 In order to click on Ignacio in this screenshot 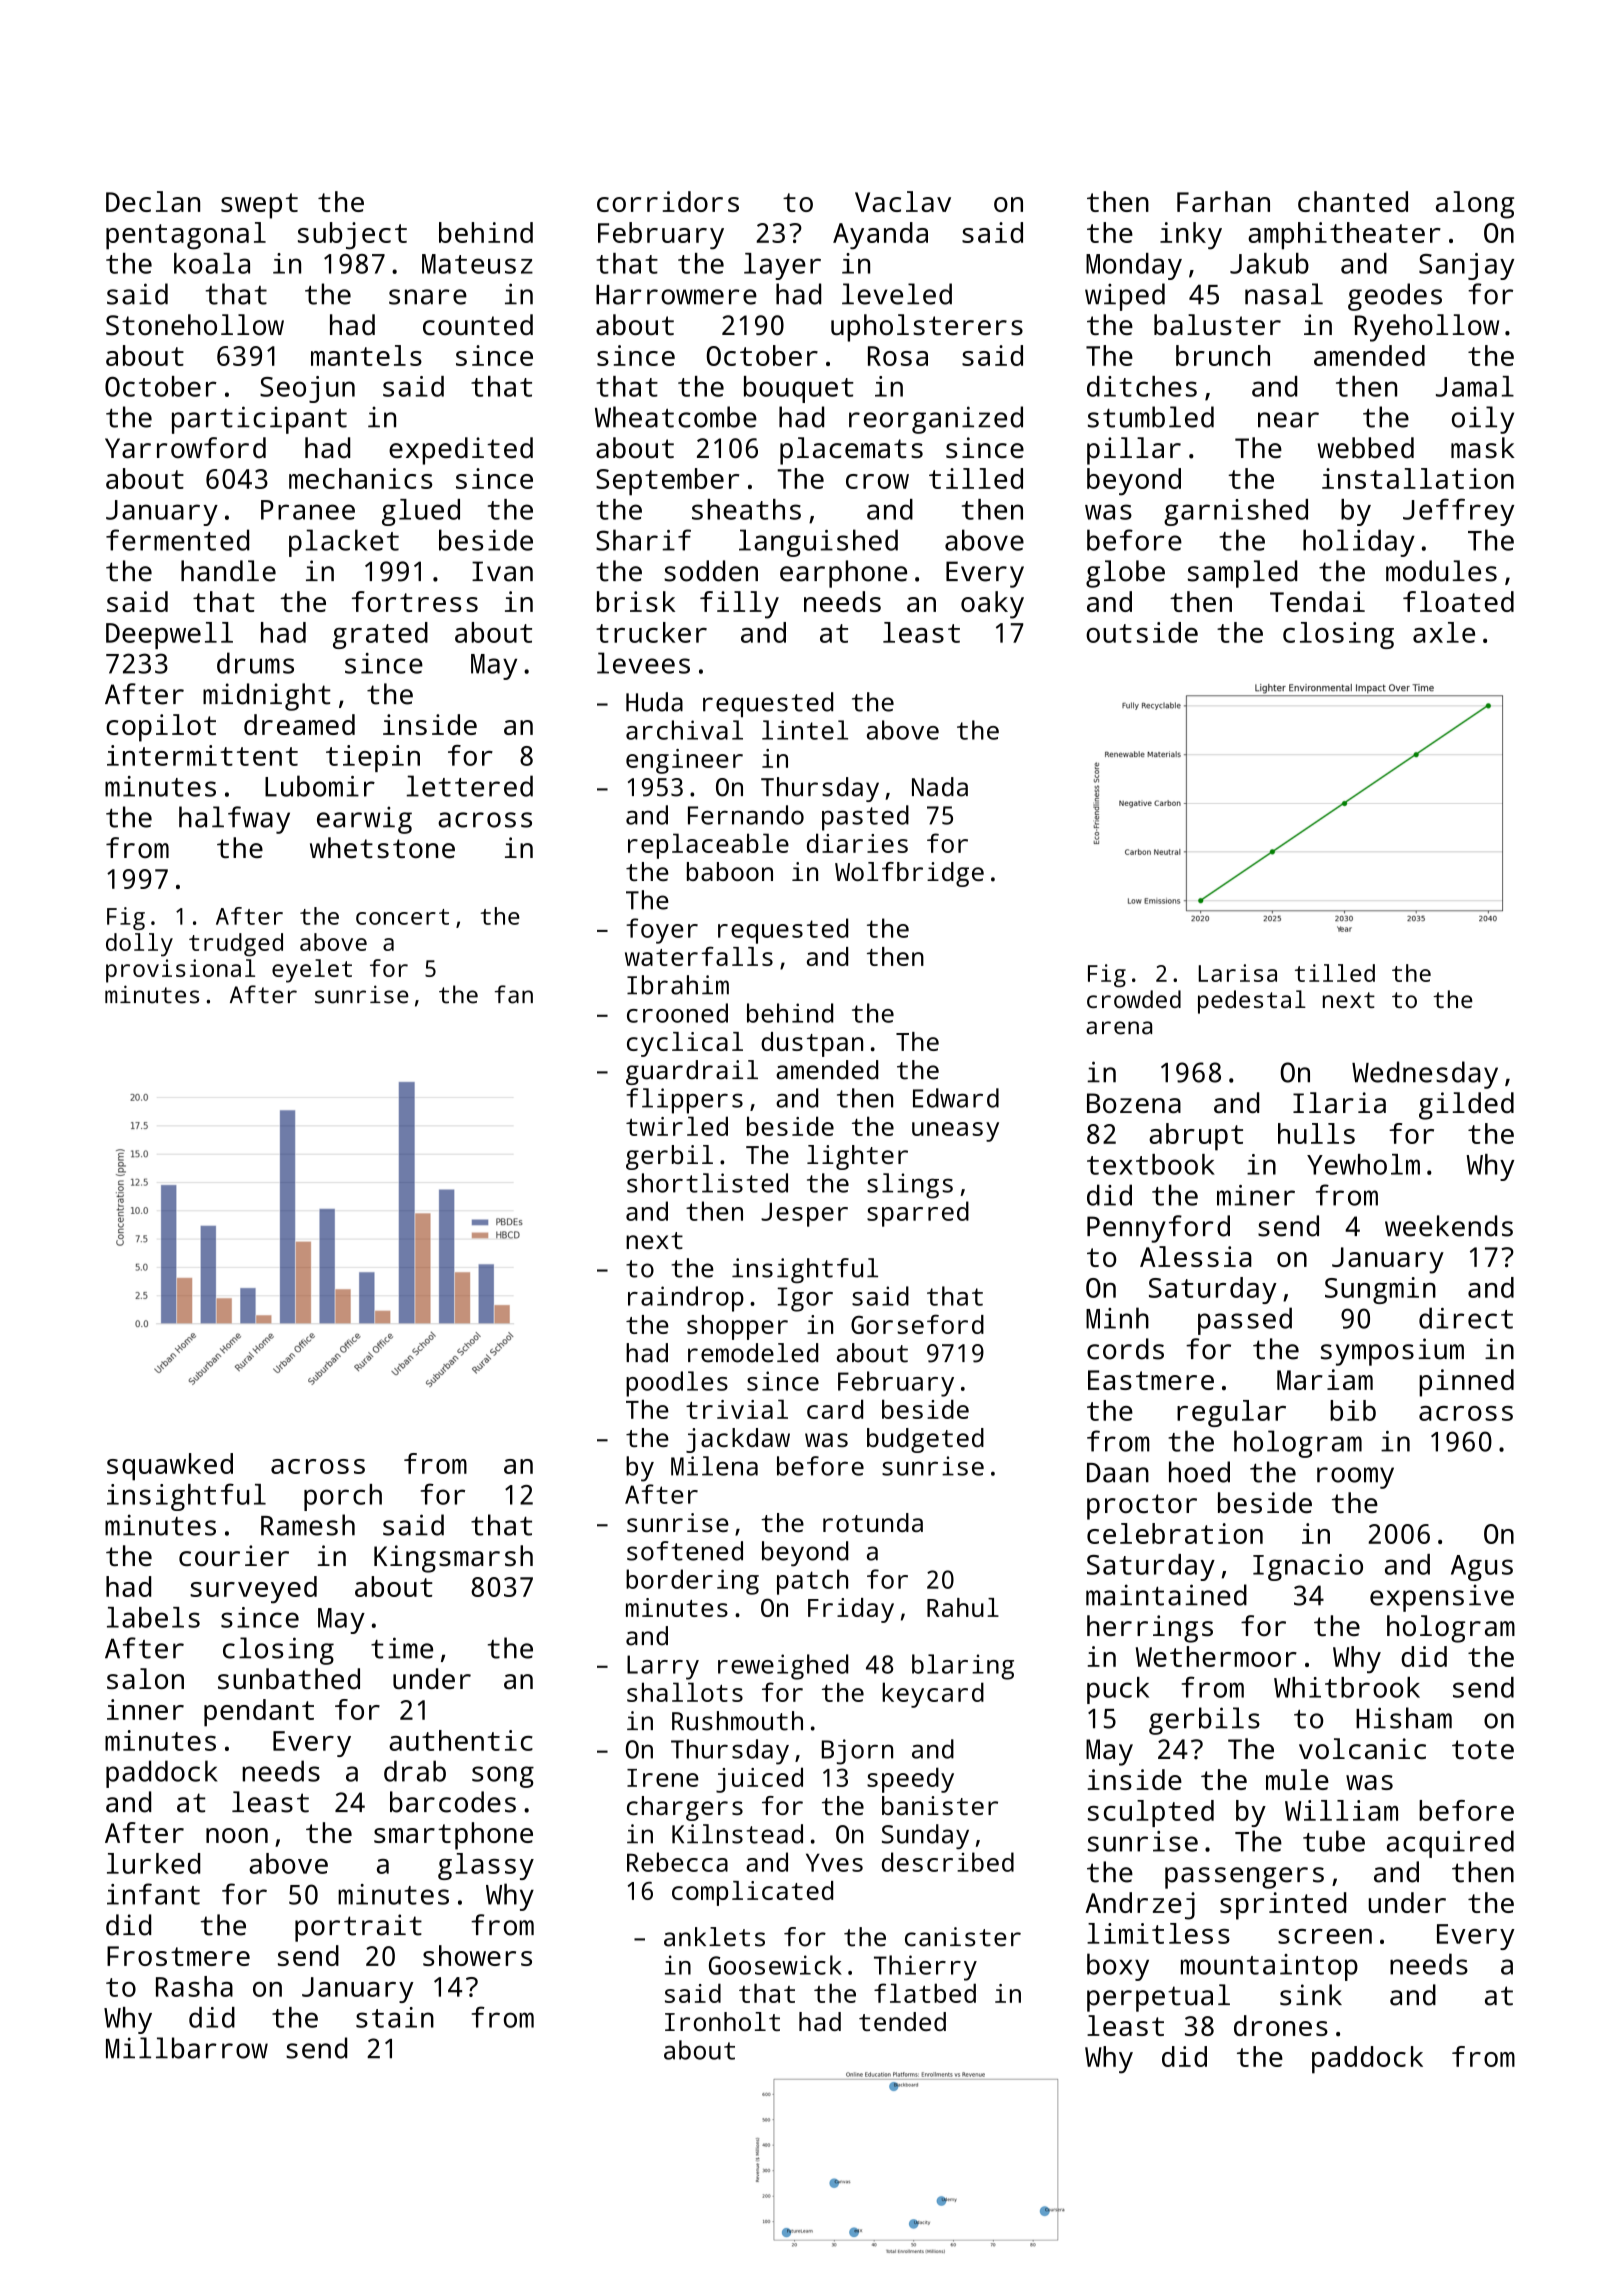, I will do `click(1308, 1567)`.
